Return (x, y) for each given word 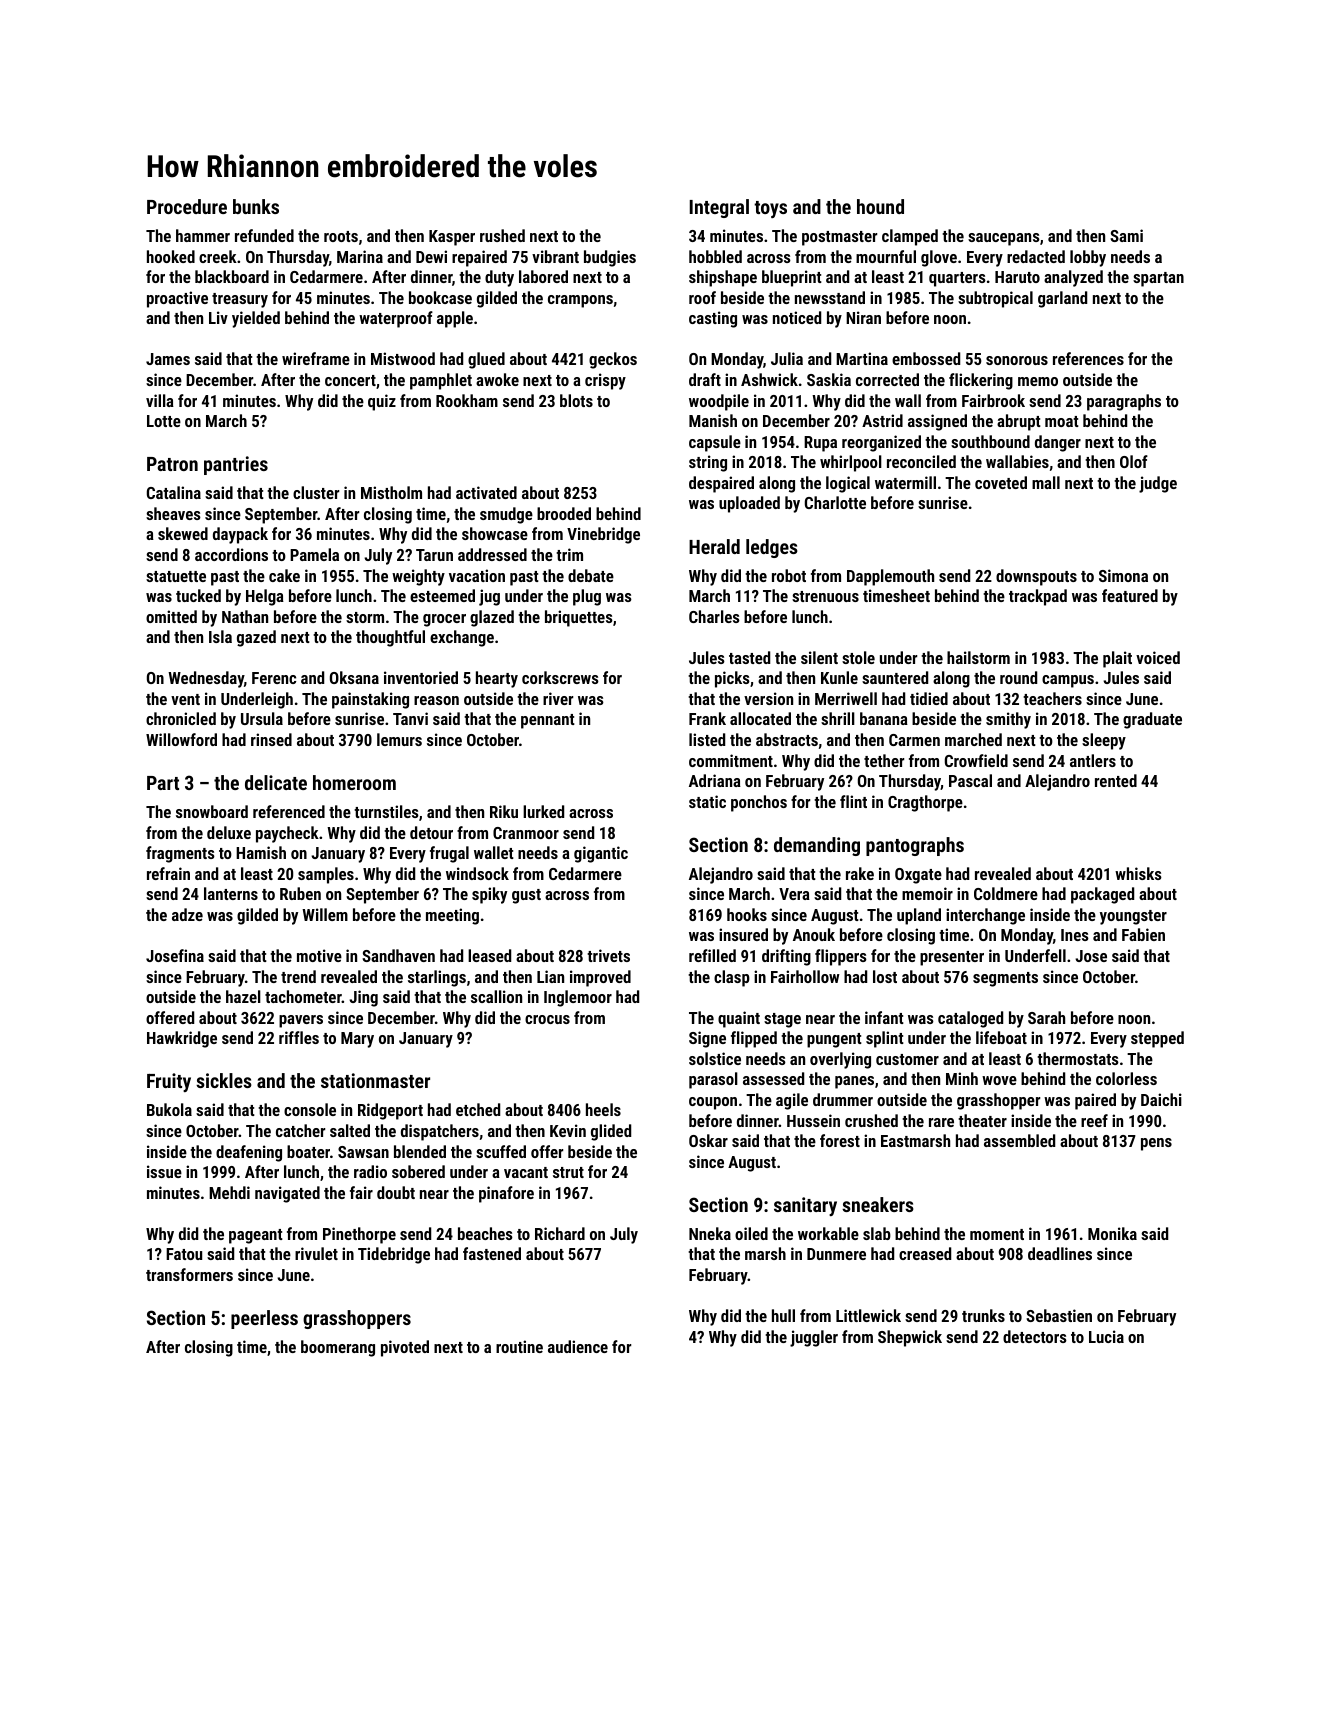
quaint (739, 1019)
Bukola (169, 1109)
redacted (1036, 256)
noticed (797, 317)
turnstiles (386, 811)
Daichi (1161, 1099)
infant (884, 1017)
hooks (747, 914)
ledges (772, 548)
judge (1158, 484)
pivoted (405, 1348)
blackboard (232, 276)
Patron (172, 464)
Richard (560, 1233)
